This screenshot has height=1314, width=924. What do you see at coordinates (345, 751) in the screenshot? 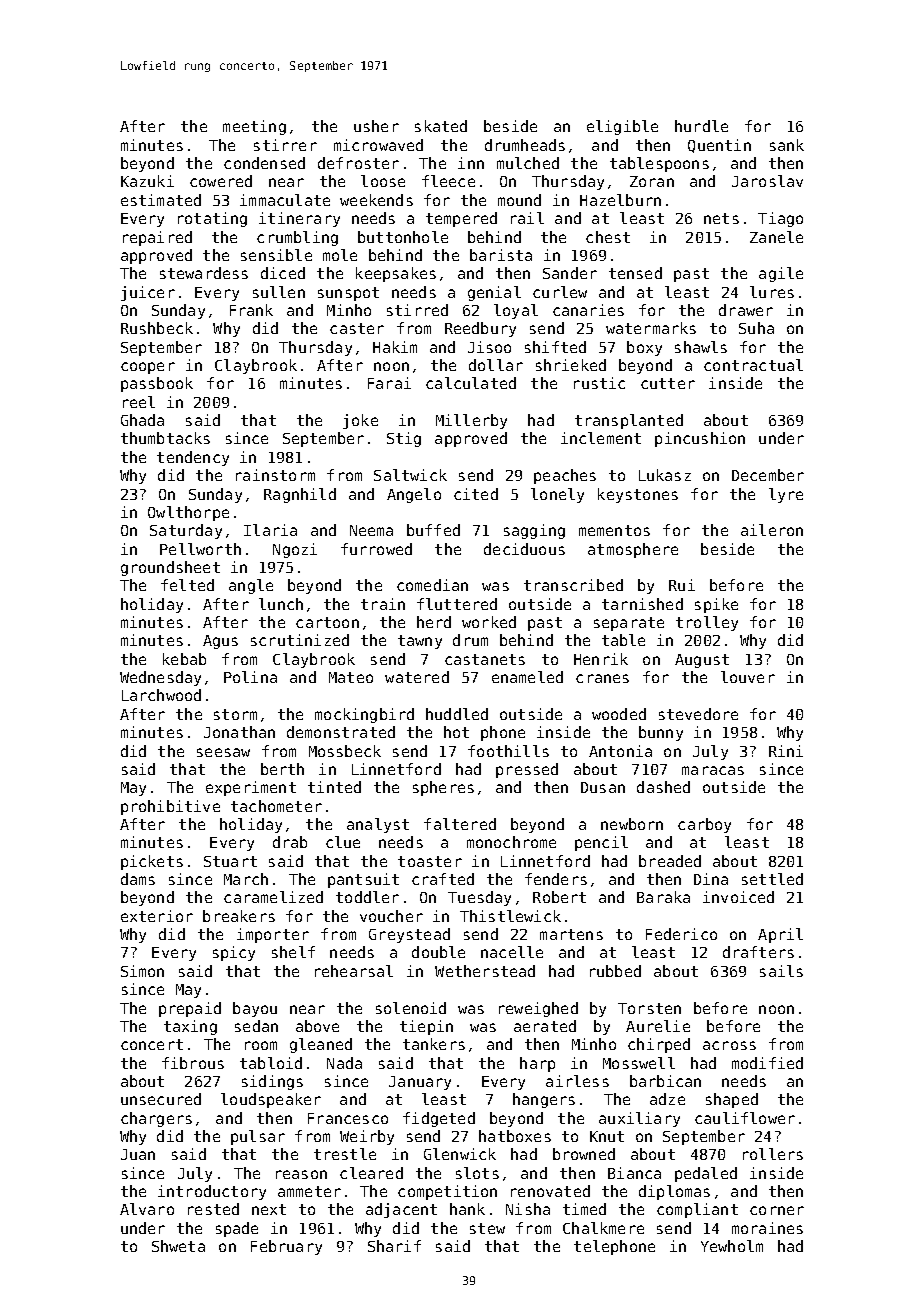
I see `Mossbeck` at bounding box center [345, 751].
